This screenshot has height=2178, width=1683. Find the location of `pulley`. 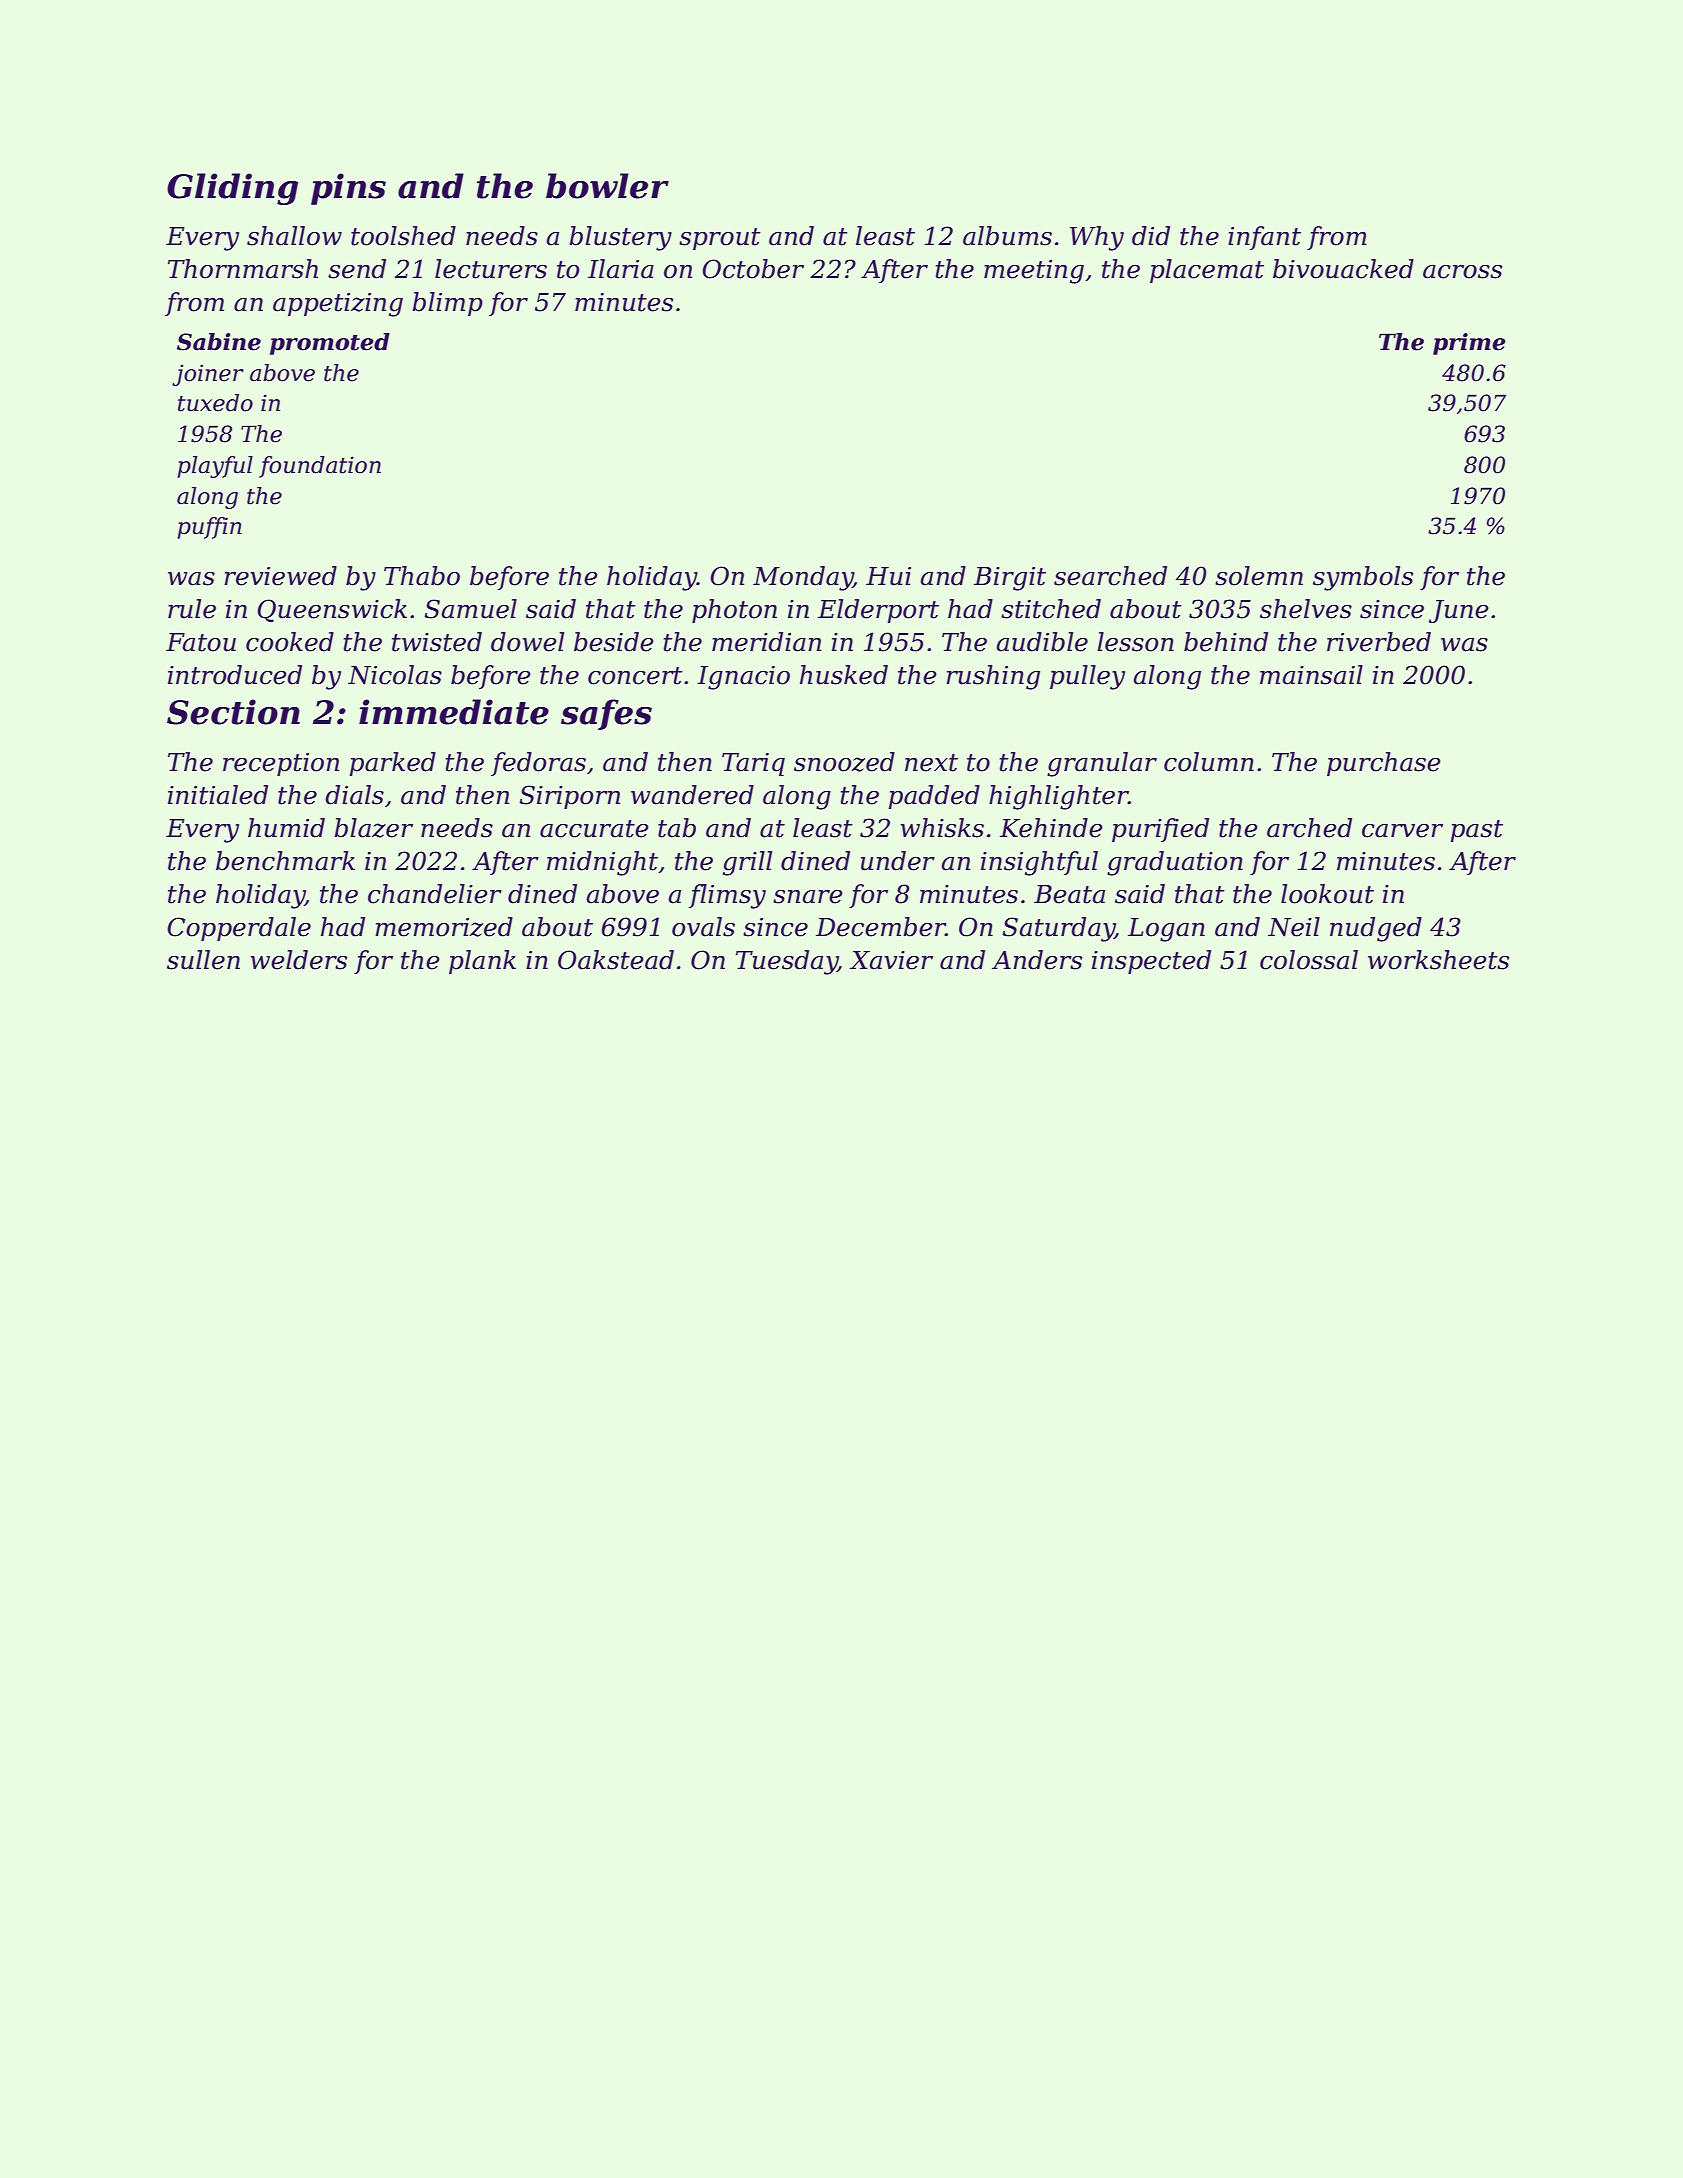

pulley is located at coordinates (1087, 677).
